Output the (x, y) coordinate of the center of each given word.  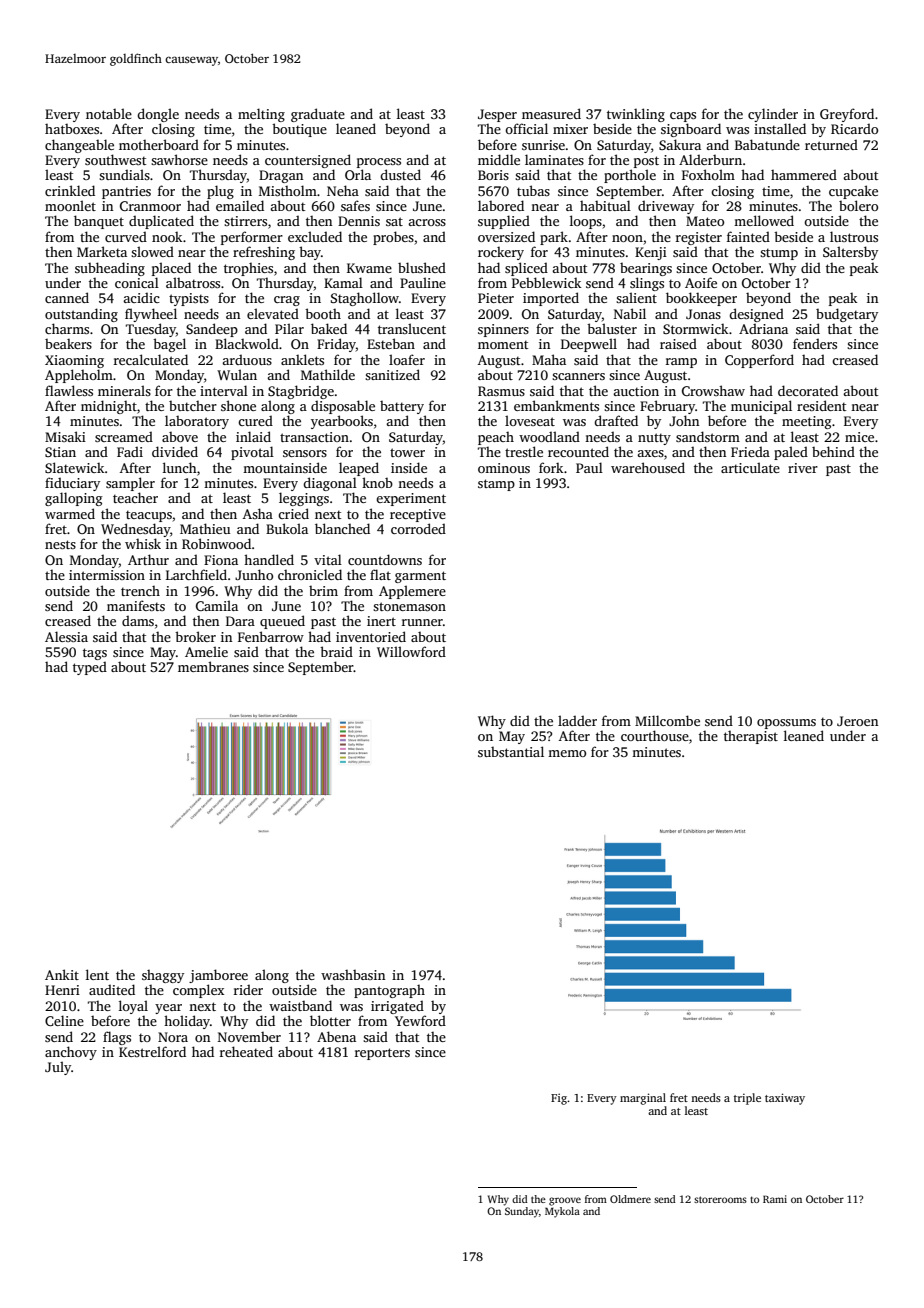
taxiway (785, 1099)
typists (189, 299)
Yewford (420, 1020)
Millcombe (667, 720)
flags (117, 1038)
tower (407, 452)
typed (90, 668)
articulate (750, 467)
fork (551, 467)
